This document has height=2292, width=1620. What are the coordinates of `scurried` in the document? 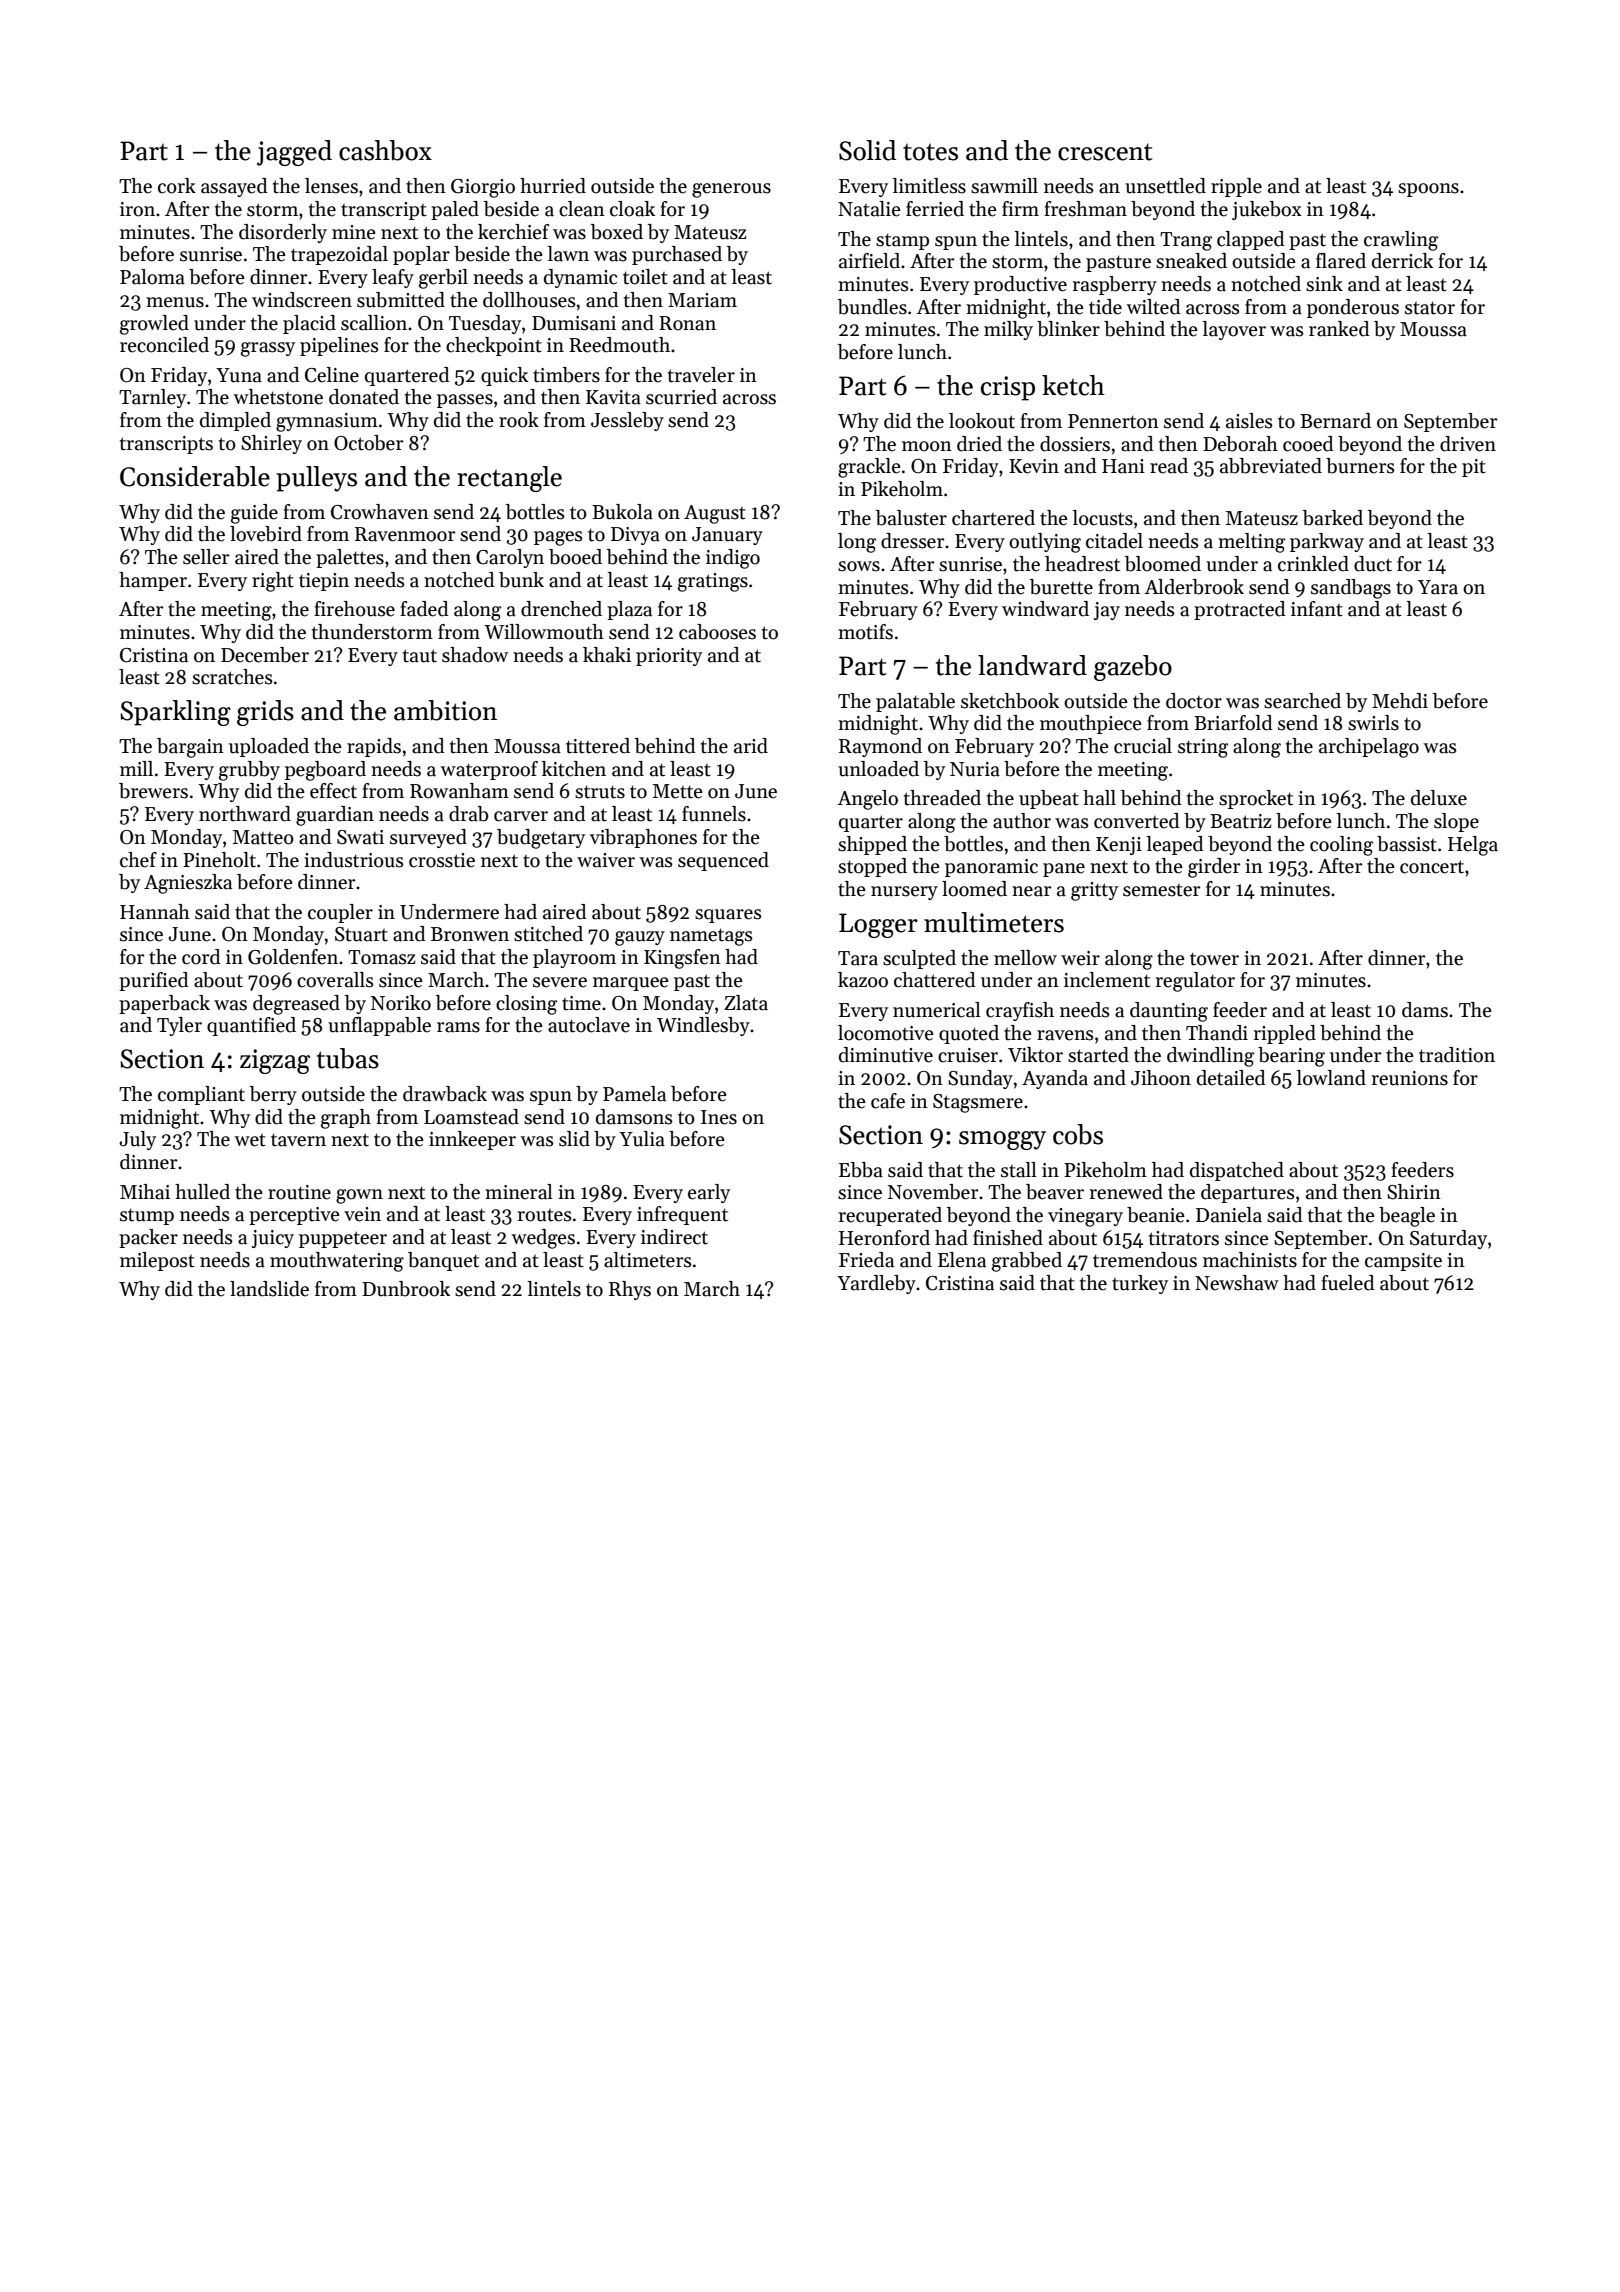 It's located at (681, 397).
